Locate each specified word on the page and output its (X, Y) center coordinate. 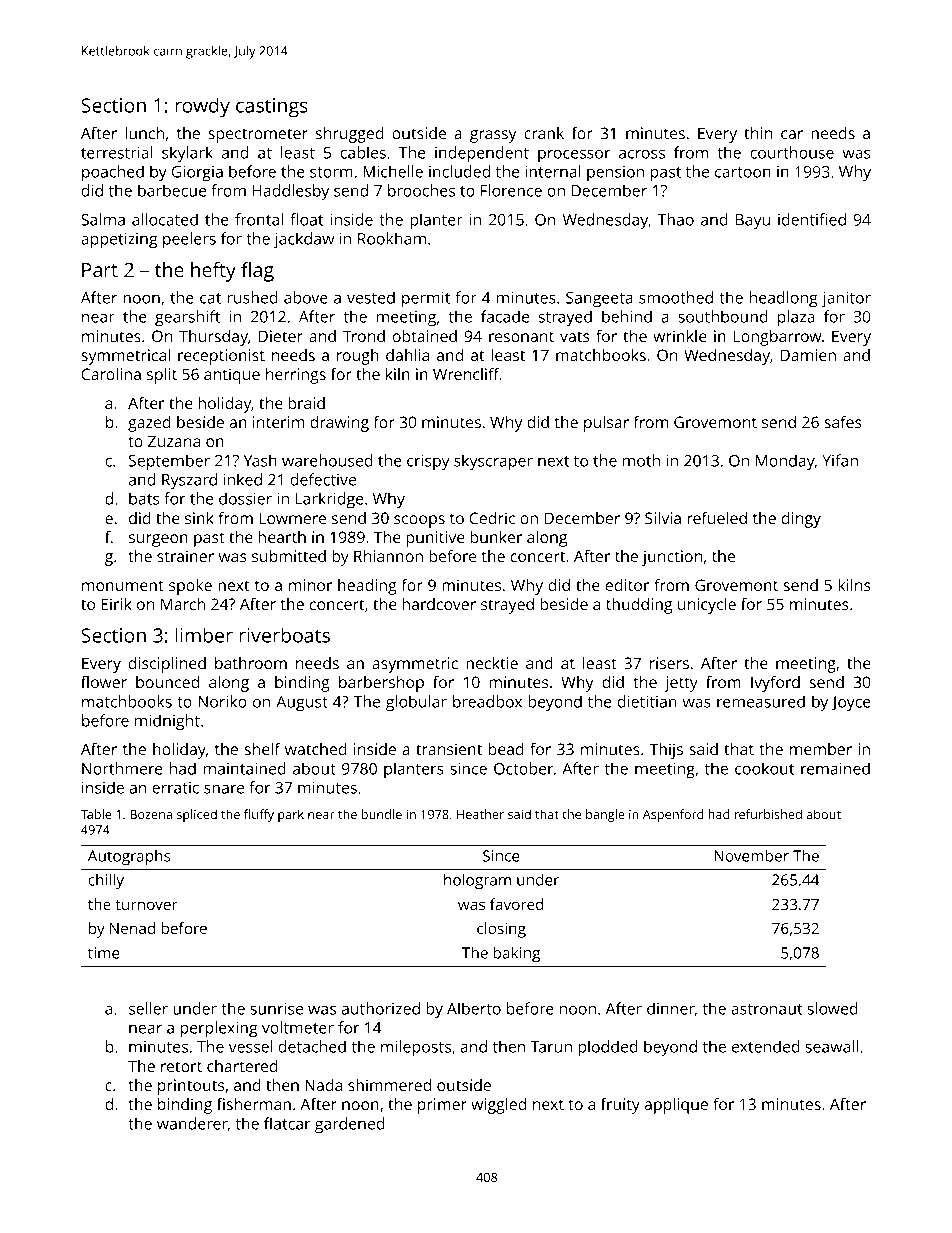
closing (501, 930)
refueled (717, 518)
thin (758, 133)
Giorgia (197, 174)
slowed (832, 1008)
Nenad (132, 928)
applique (676, 1106)
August (302, 704)
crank (544, 133)
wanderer (192, 1123)
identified (812, 219)
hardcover (439, 604)
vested (371, 297)
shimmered (389, 1085)
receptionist (221, 357)
